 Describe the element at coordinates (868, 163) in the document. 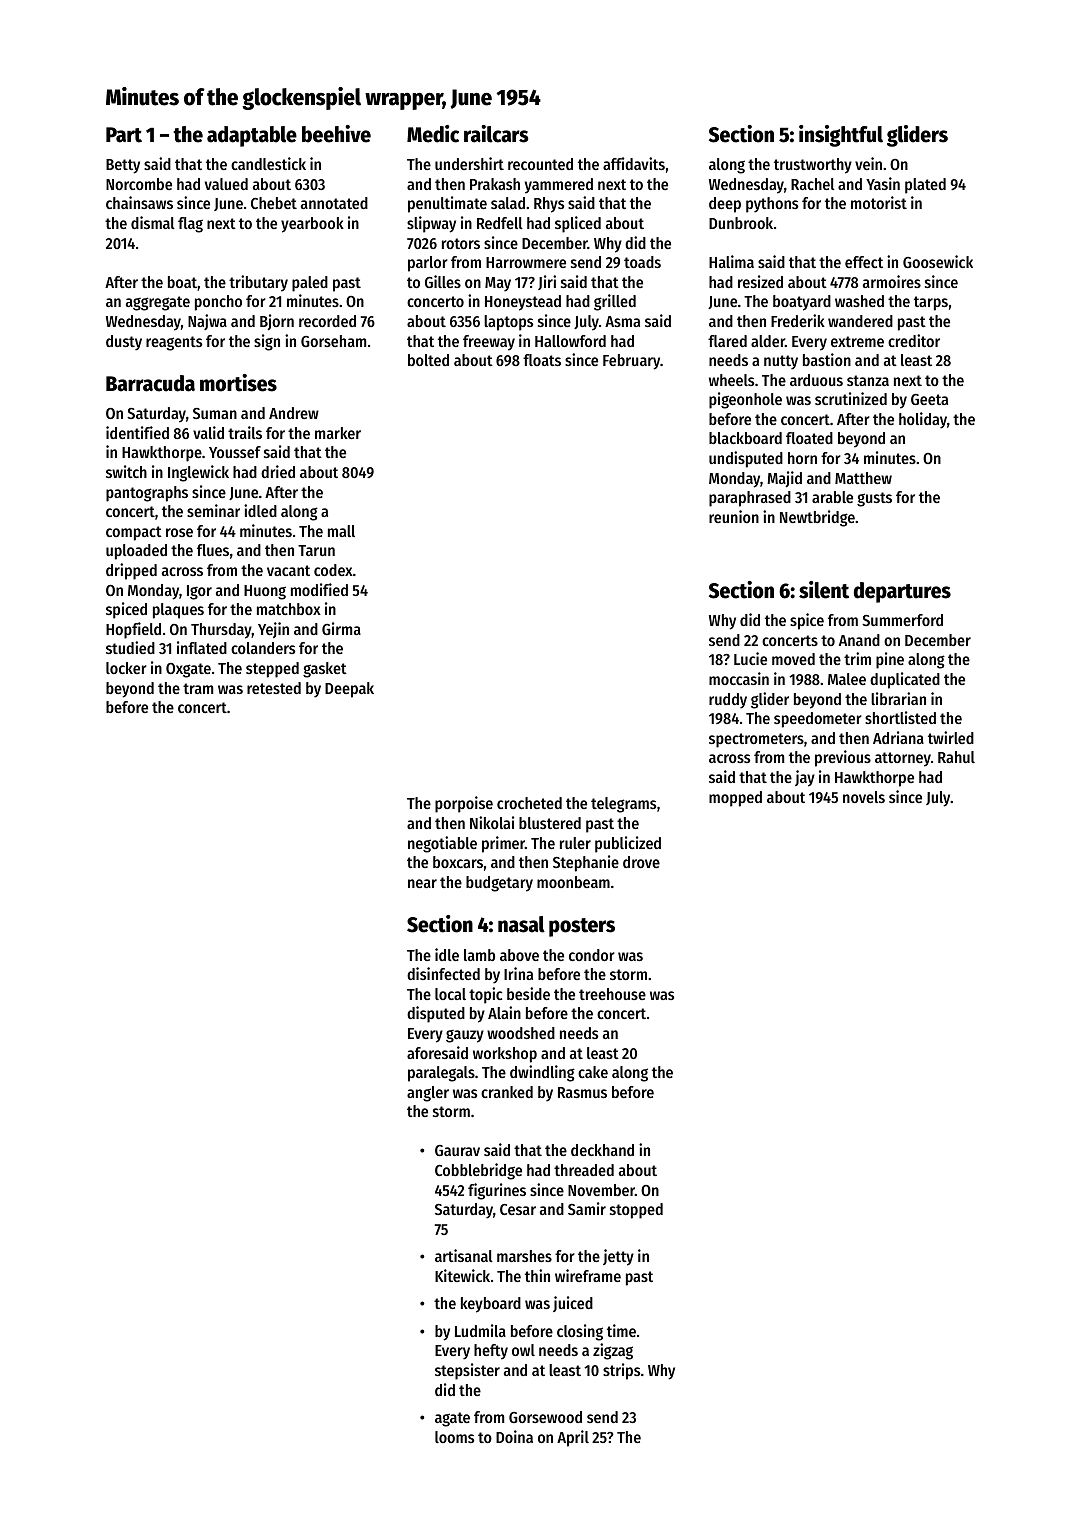

I see `vein` at that location.
